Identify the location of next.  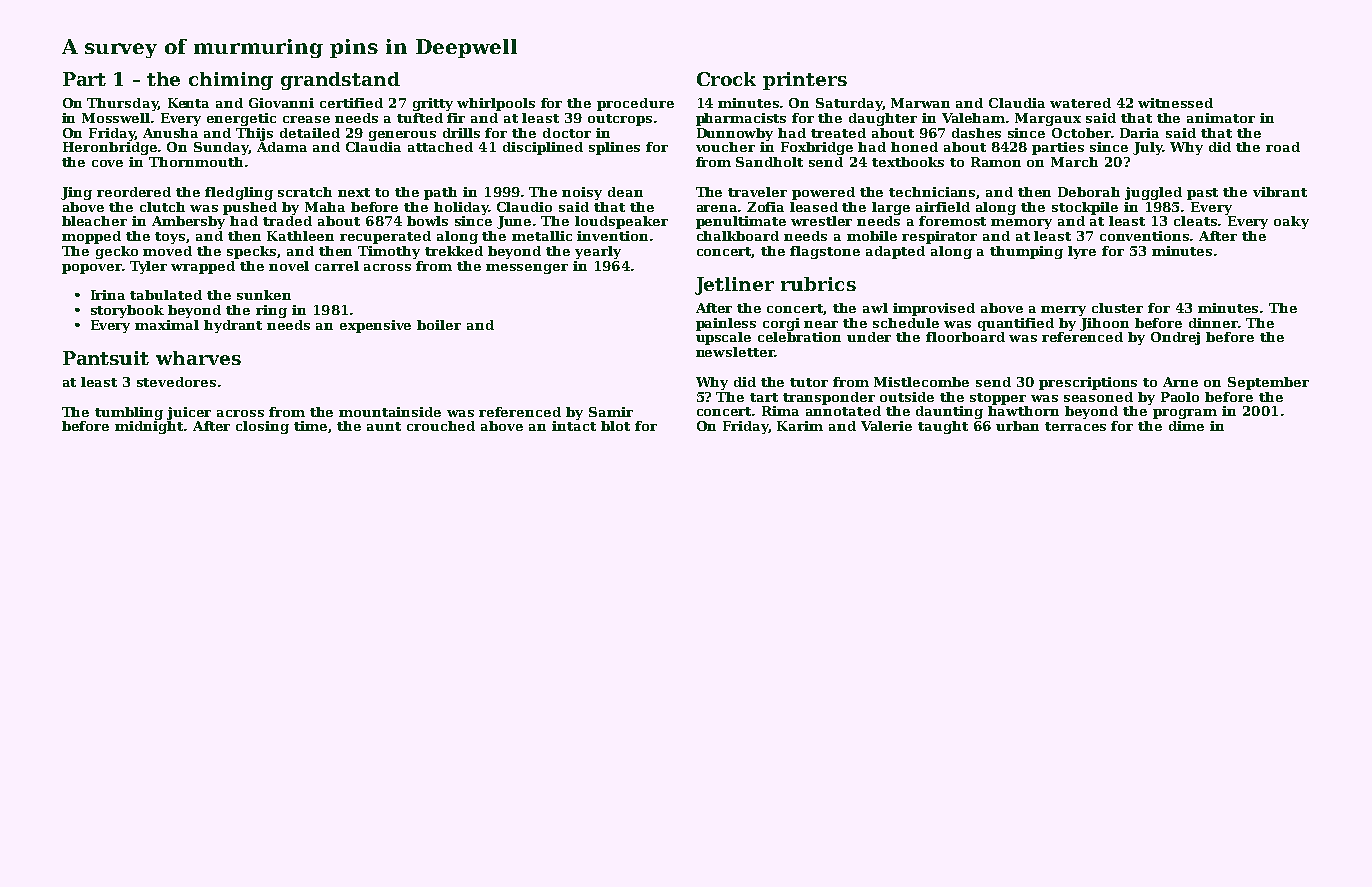
(354, 192).
